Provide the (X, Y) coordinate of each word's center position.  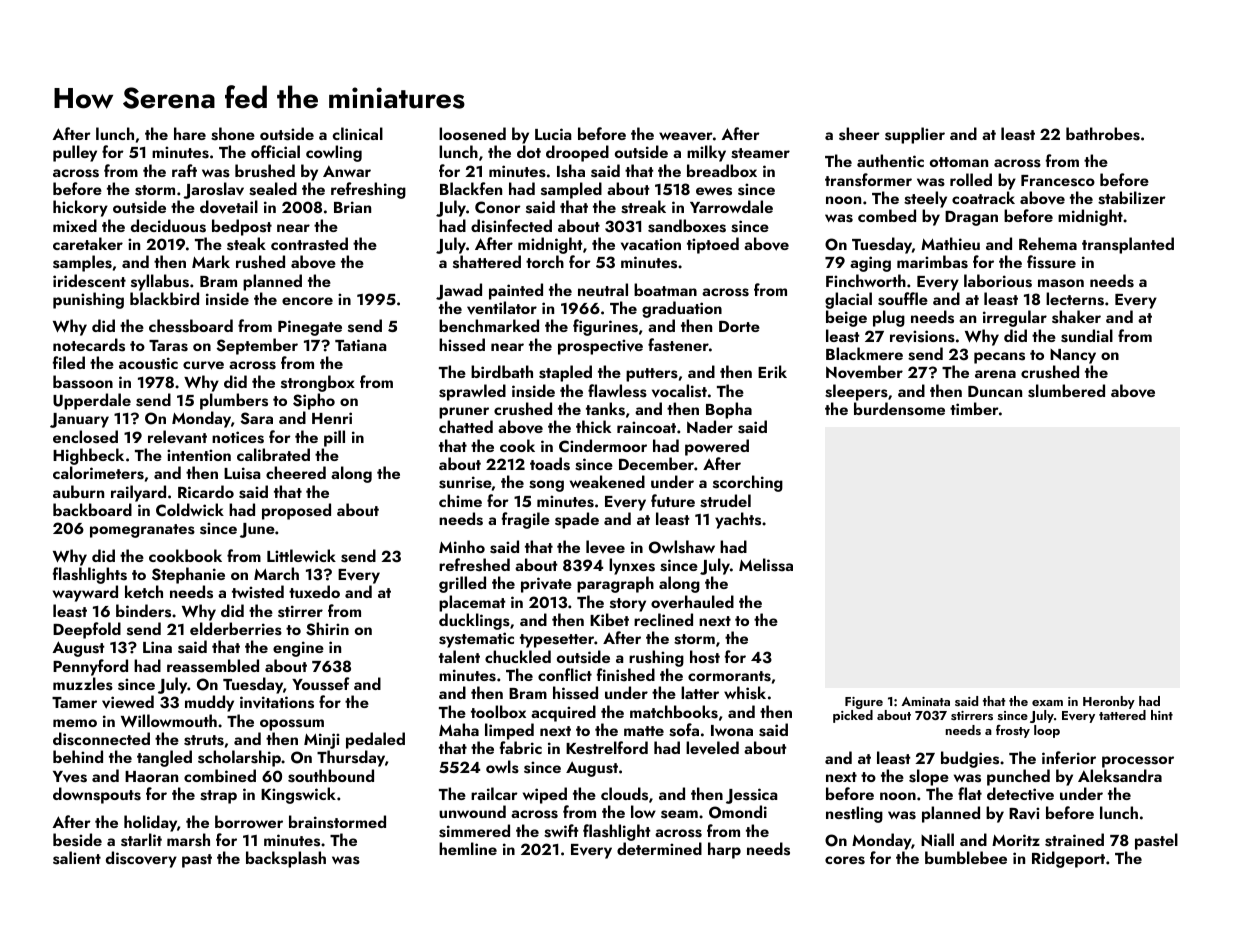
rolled (971, 179)
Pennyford (90, 667)
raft (184, 170)
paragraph (615, 584)
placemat (472, 603)
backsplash (286, 859)
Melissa (766, 565)
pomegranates (142, 531)
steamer (760, 153)
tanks (605, 409)
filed (69, 362)
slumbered (1066, 391)
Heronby (1109, 702)
